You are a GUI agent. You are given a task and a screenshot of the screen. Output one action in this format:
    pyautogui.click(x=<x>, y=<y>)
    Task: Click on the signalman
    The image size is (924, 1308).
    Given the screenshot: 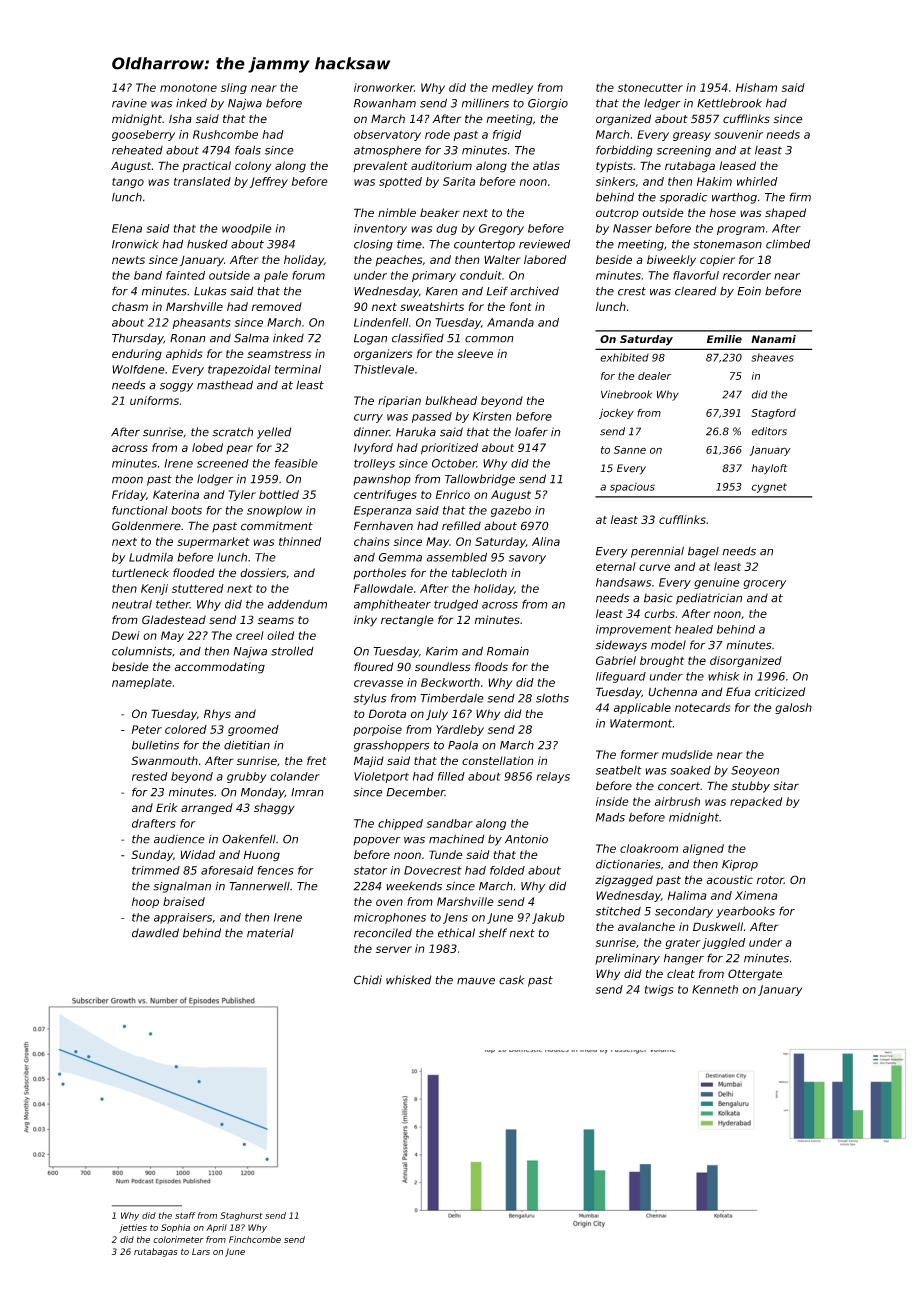 What is the action you would take?
    pyautogui.click(x=182, y=887)
